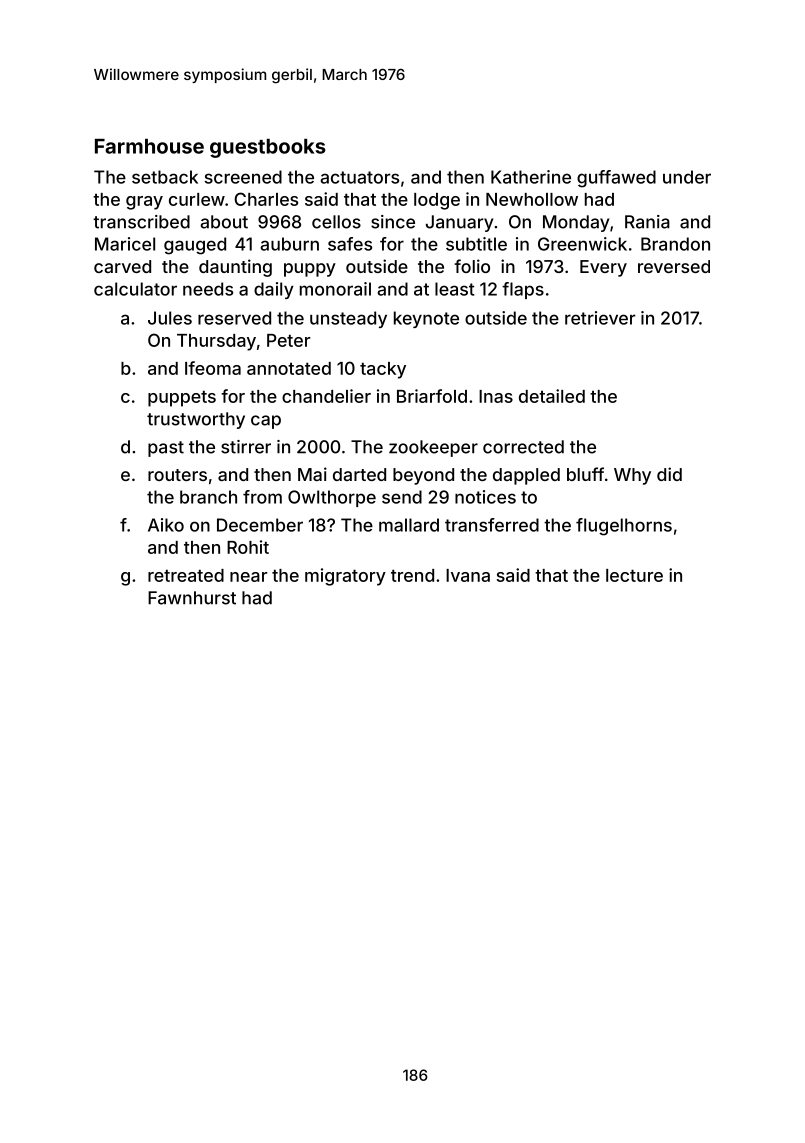 This page has width=805, height=1143. What do you see at coordinates (383, 370) in the page?
I see `tacky` at bounding box center [383, 370].
